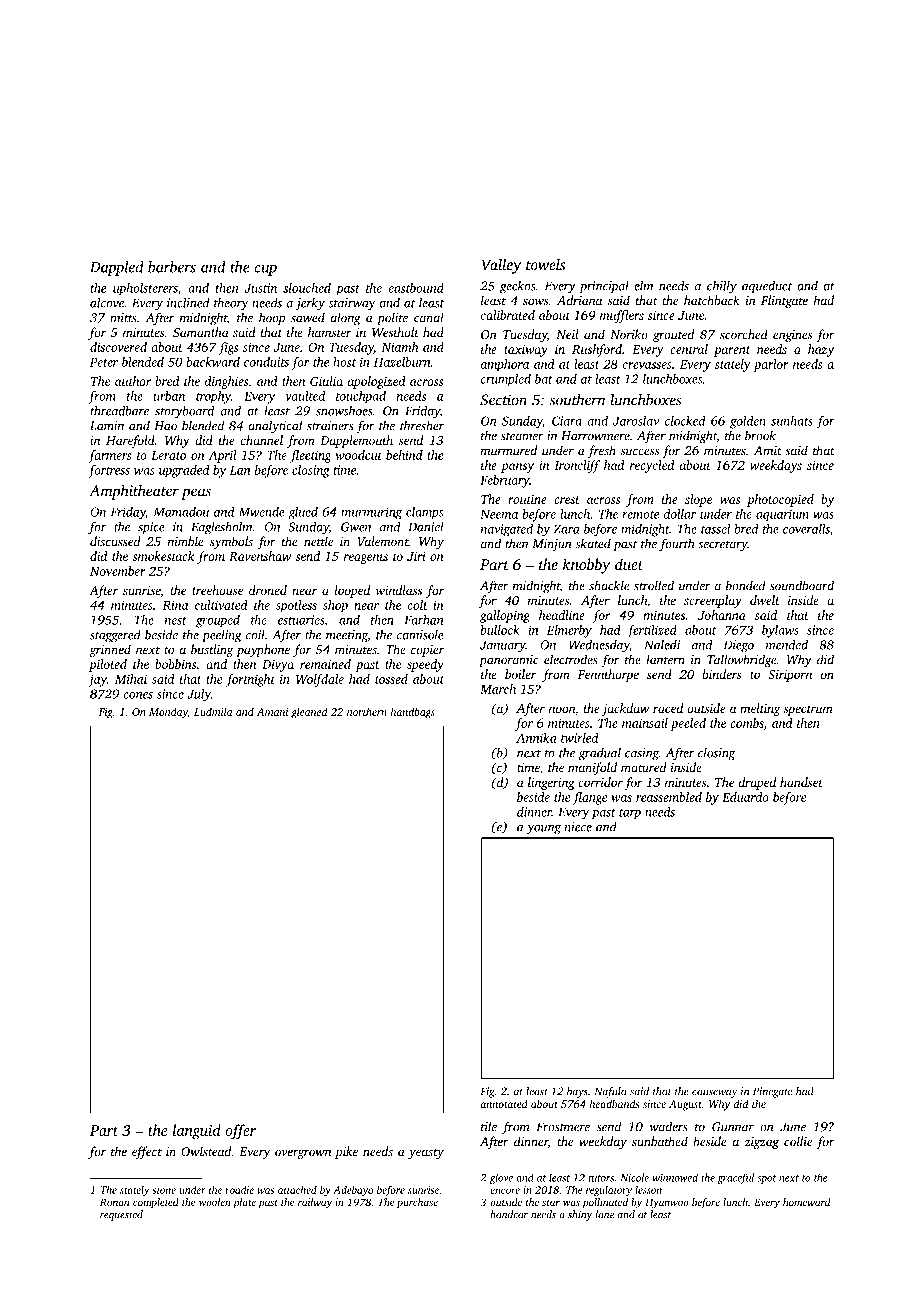 The width and height of the screenshot is (924, 1308). What do you see at coordinates (772, 1092) in the screenshot?
I see `Pinegate` at bounding box center [772, 1092].
